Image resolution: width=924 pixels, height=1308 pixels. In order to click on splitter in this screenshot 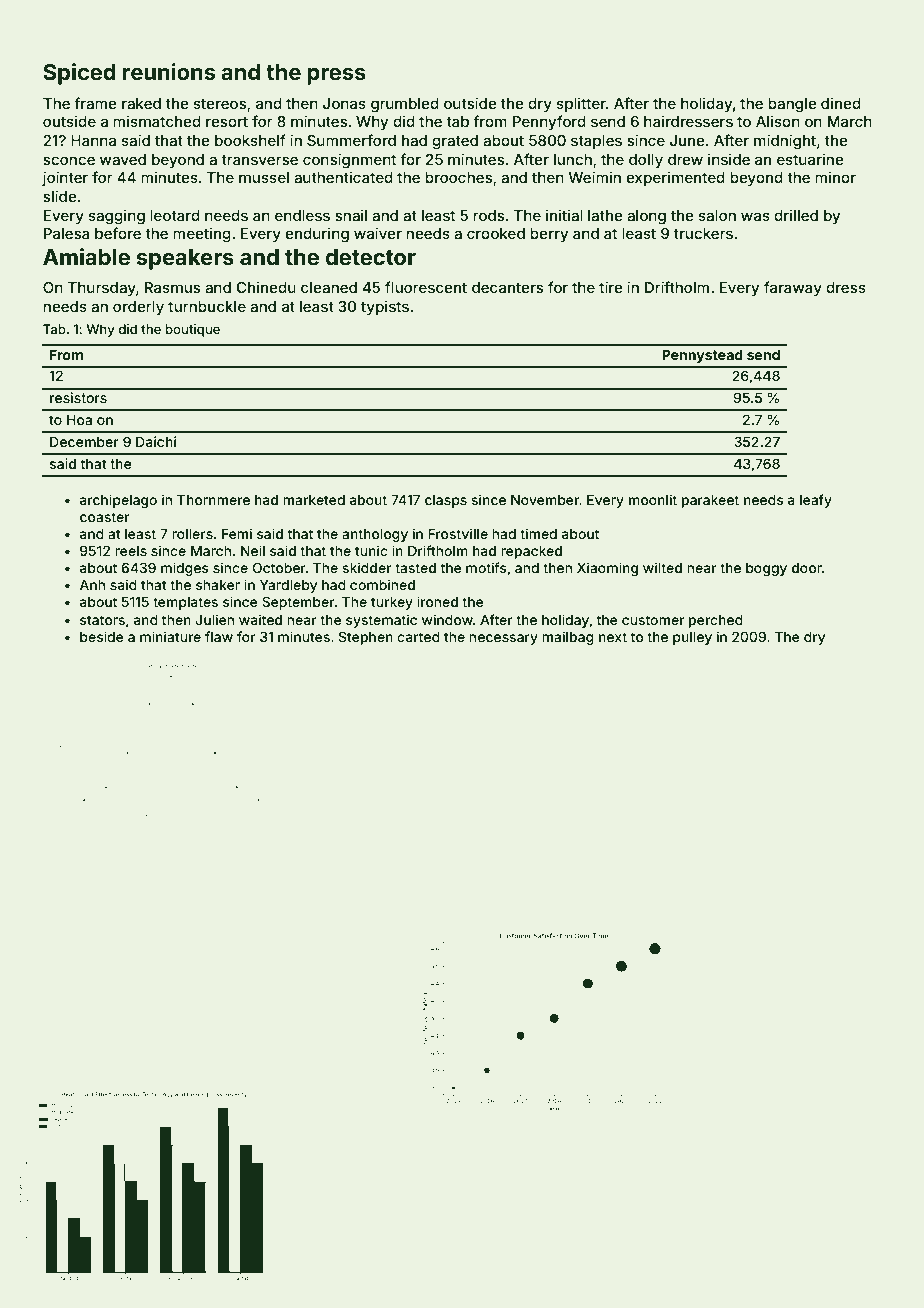, I will do `click(581, 104)`.
